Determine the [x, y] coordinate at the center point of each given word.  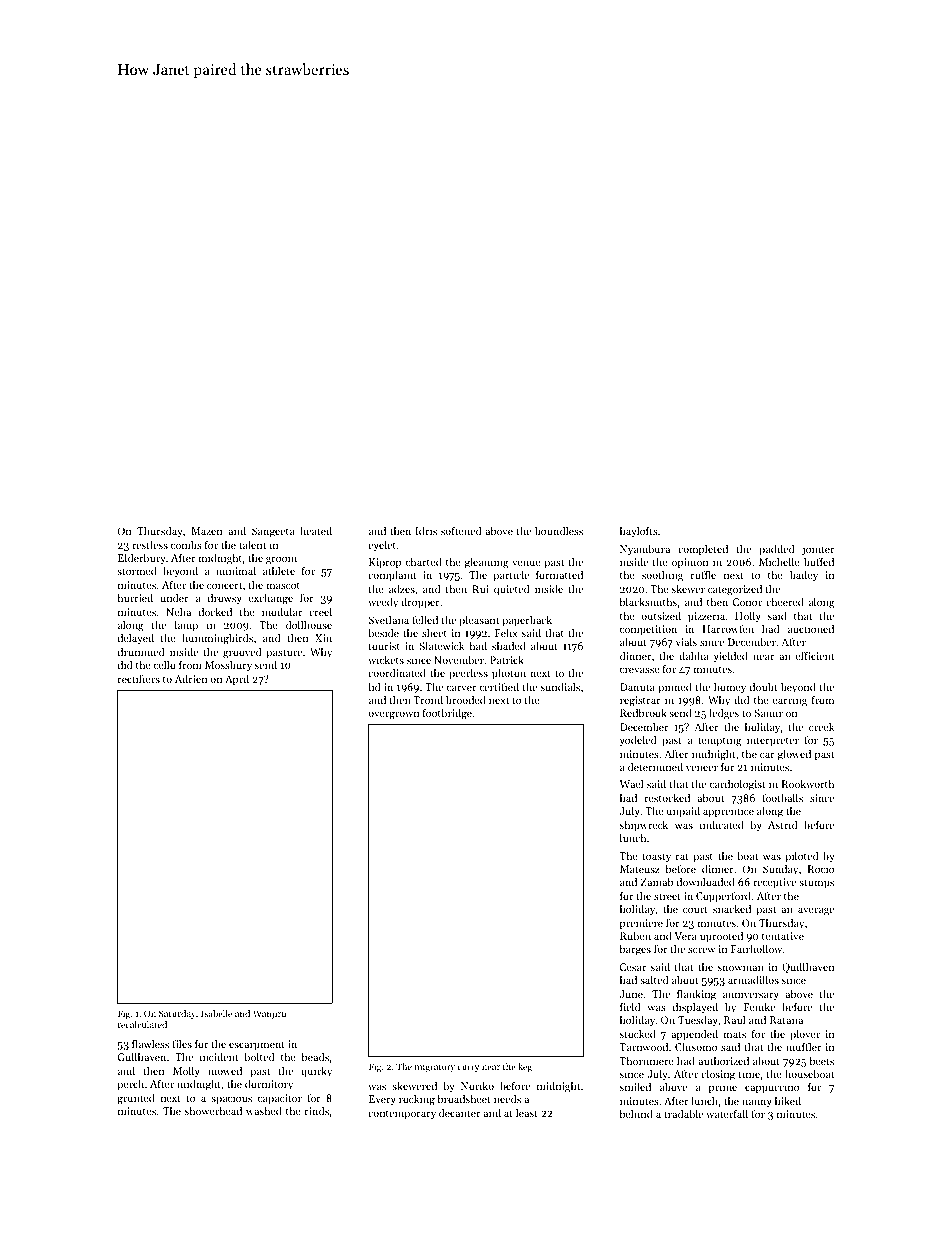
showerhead [213, 1110]
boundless [559, 530]
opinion [690, 563]
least [527, 1112]
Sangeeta [273, 532]
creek [821, 726]
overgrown [393, 715]
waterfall [727, 1113]
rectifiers [139, 678]
